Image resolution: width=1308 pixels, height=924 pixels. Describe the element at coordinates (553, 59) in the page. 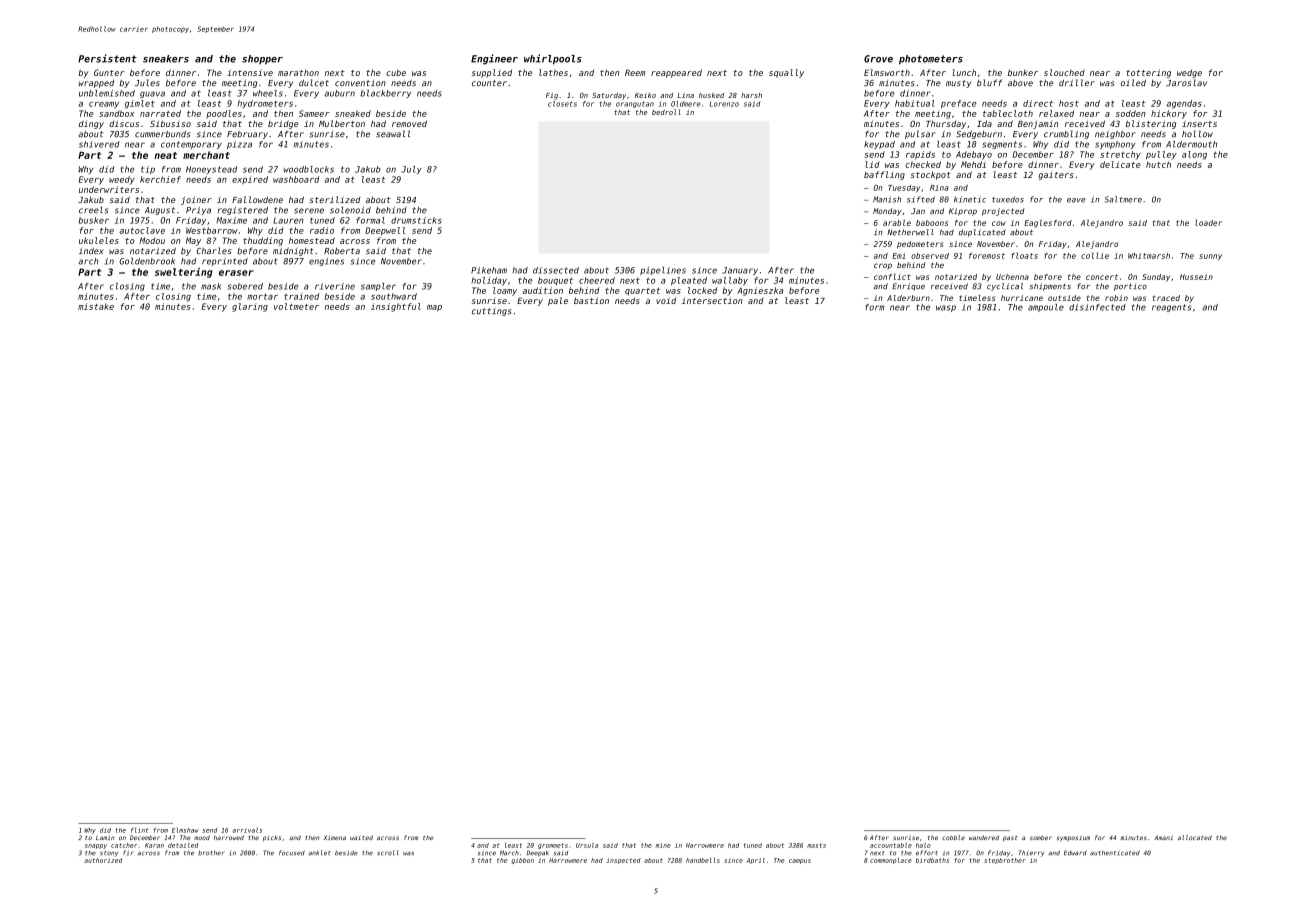

I see `whirlpools` at that location.
